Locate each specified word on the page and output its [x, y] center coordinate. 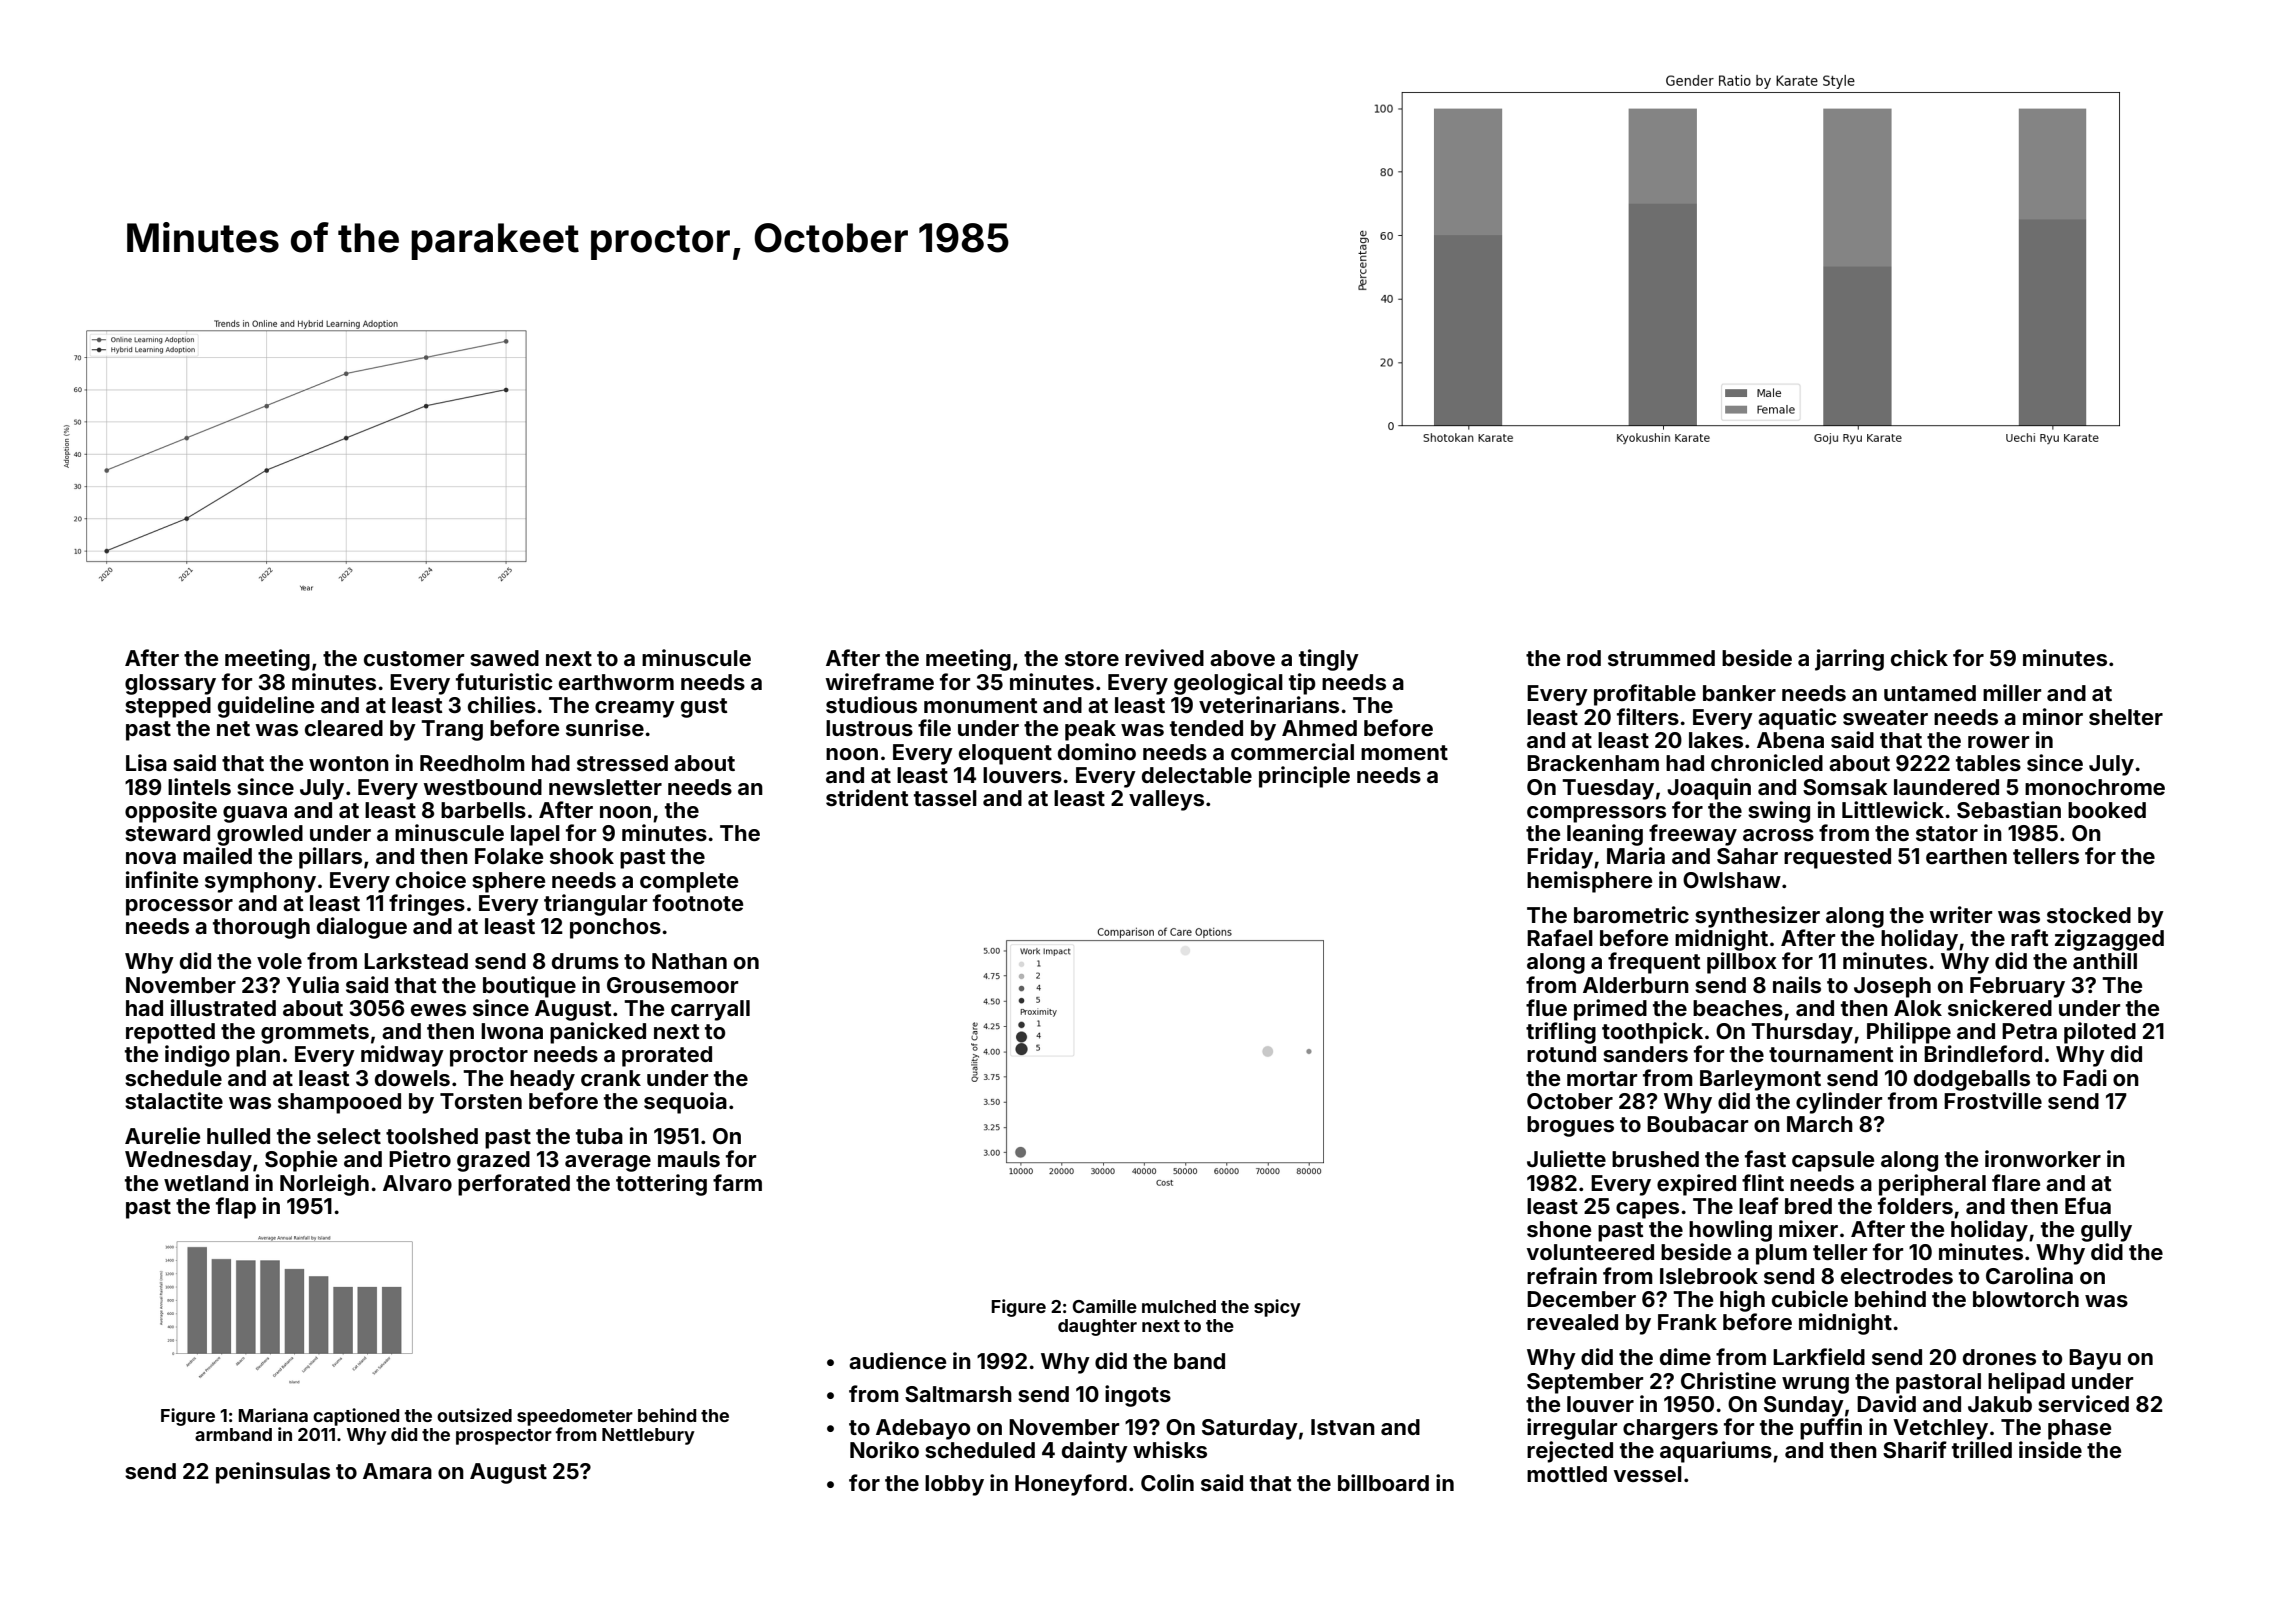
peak [1090, 730]
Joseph [1892, 987]
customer [414, 658]
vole [279, 961]
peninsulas [273, 1473]
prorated [667, 1056]
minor [2053, 716]
